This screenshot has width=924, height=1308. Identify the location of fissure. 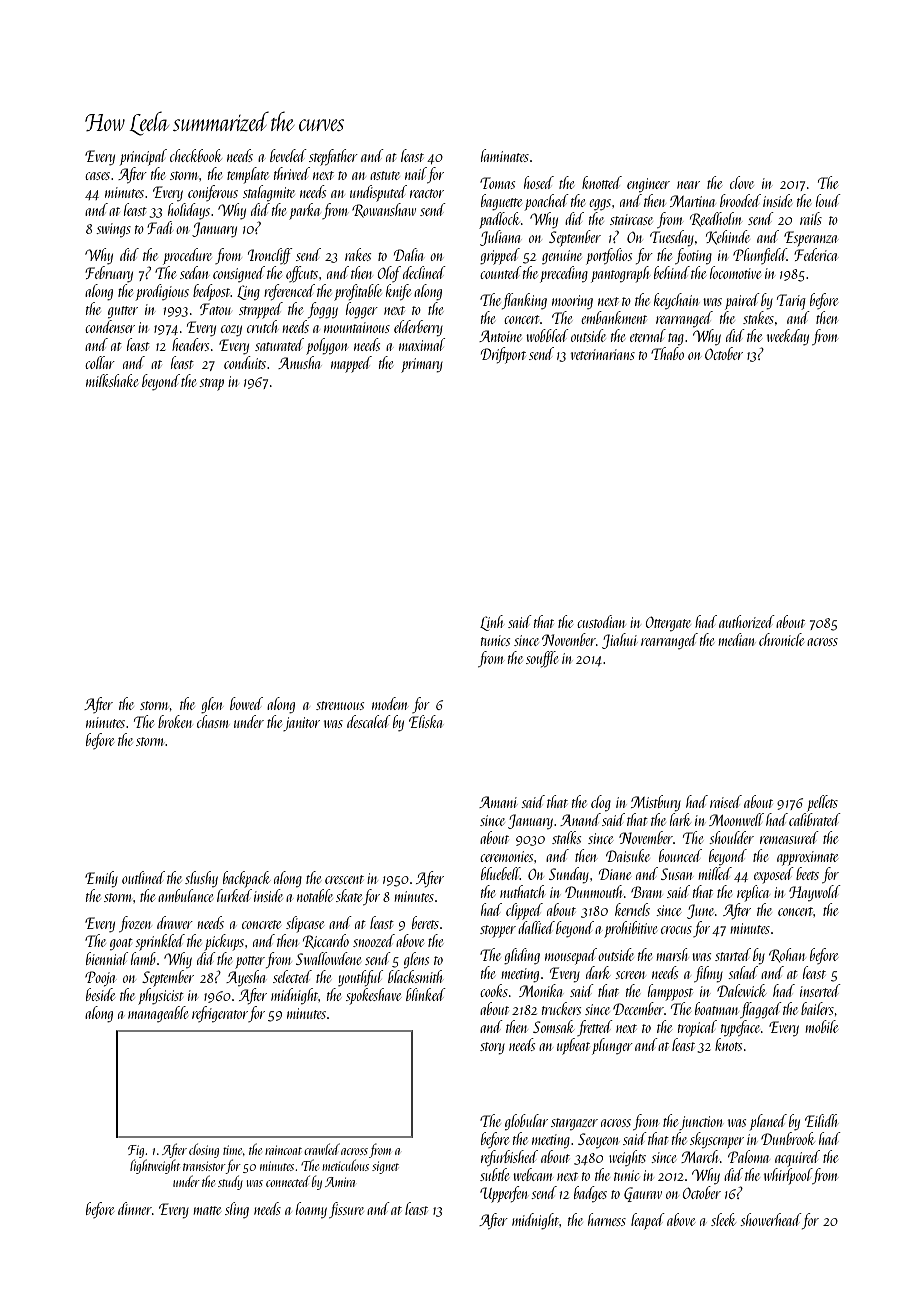
(346, 1210).
